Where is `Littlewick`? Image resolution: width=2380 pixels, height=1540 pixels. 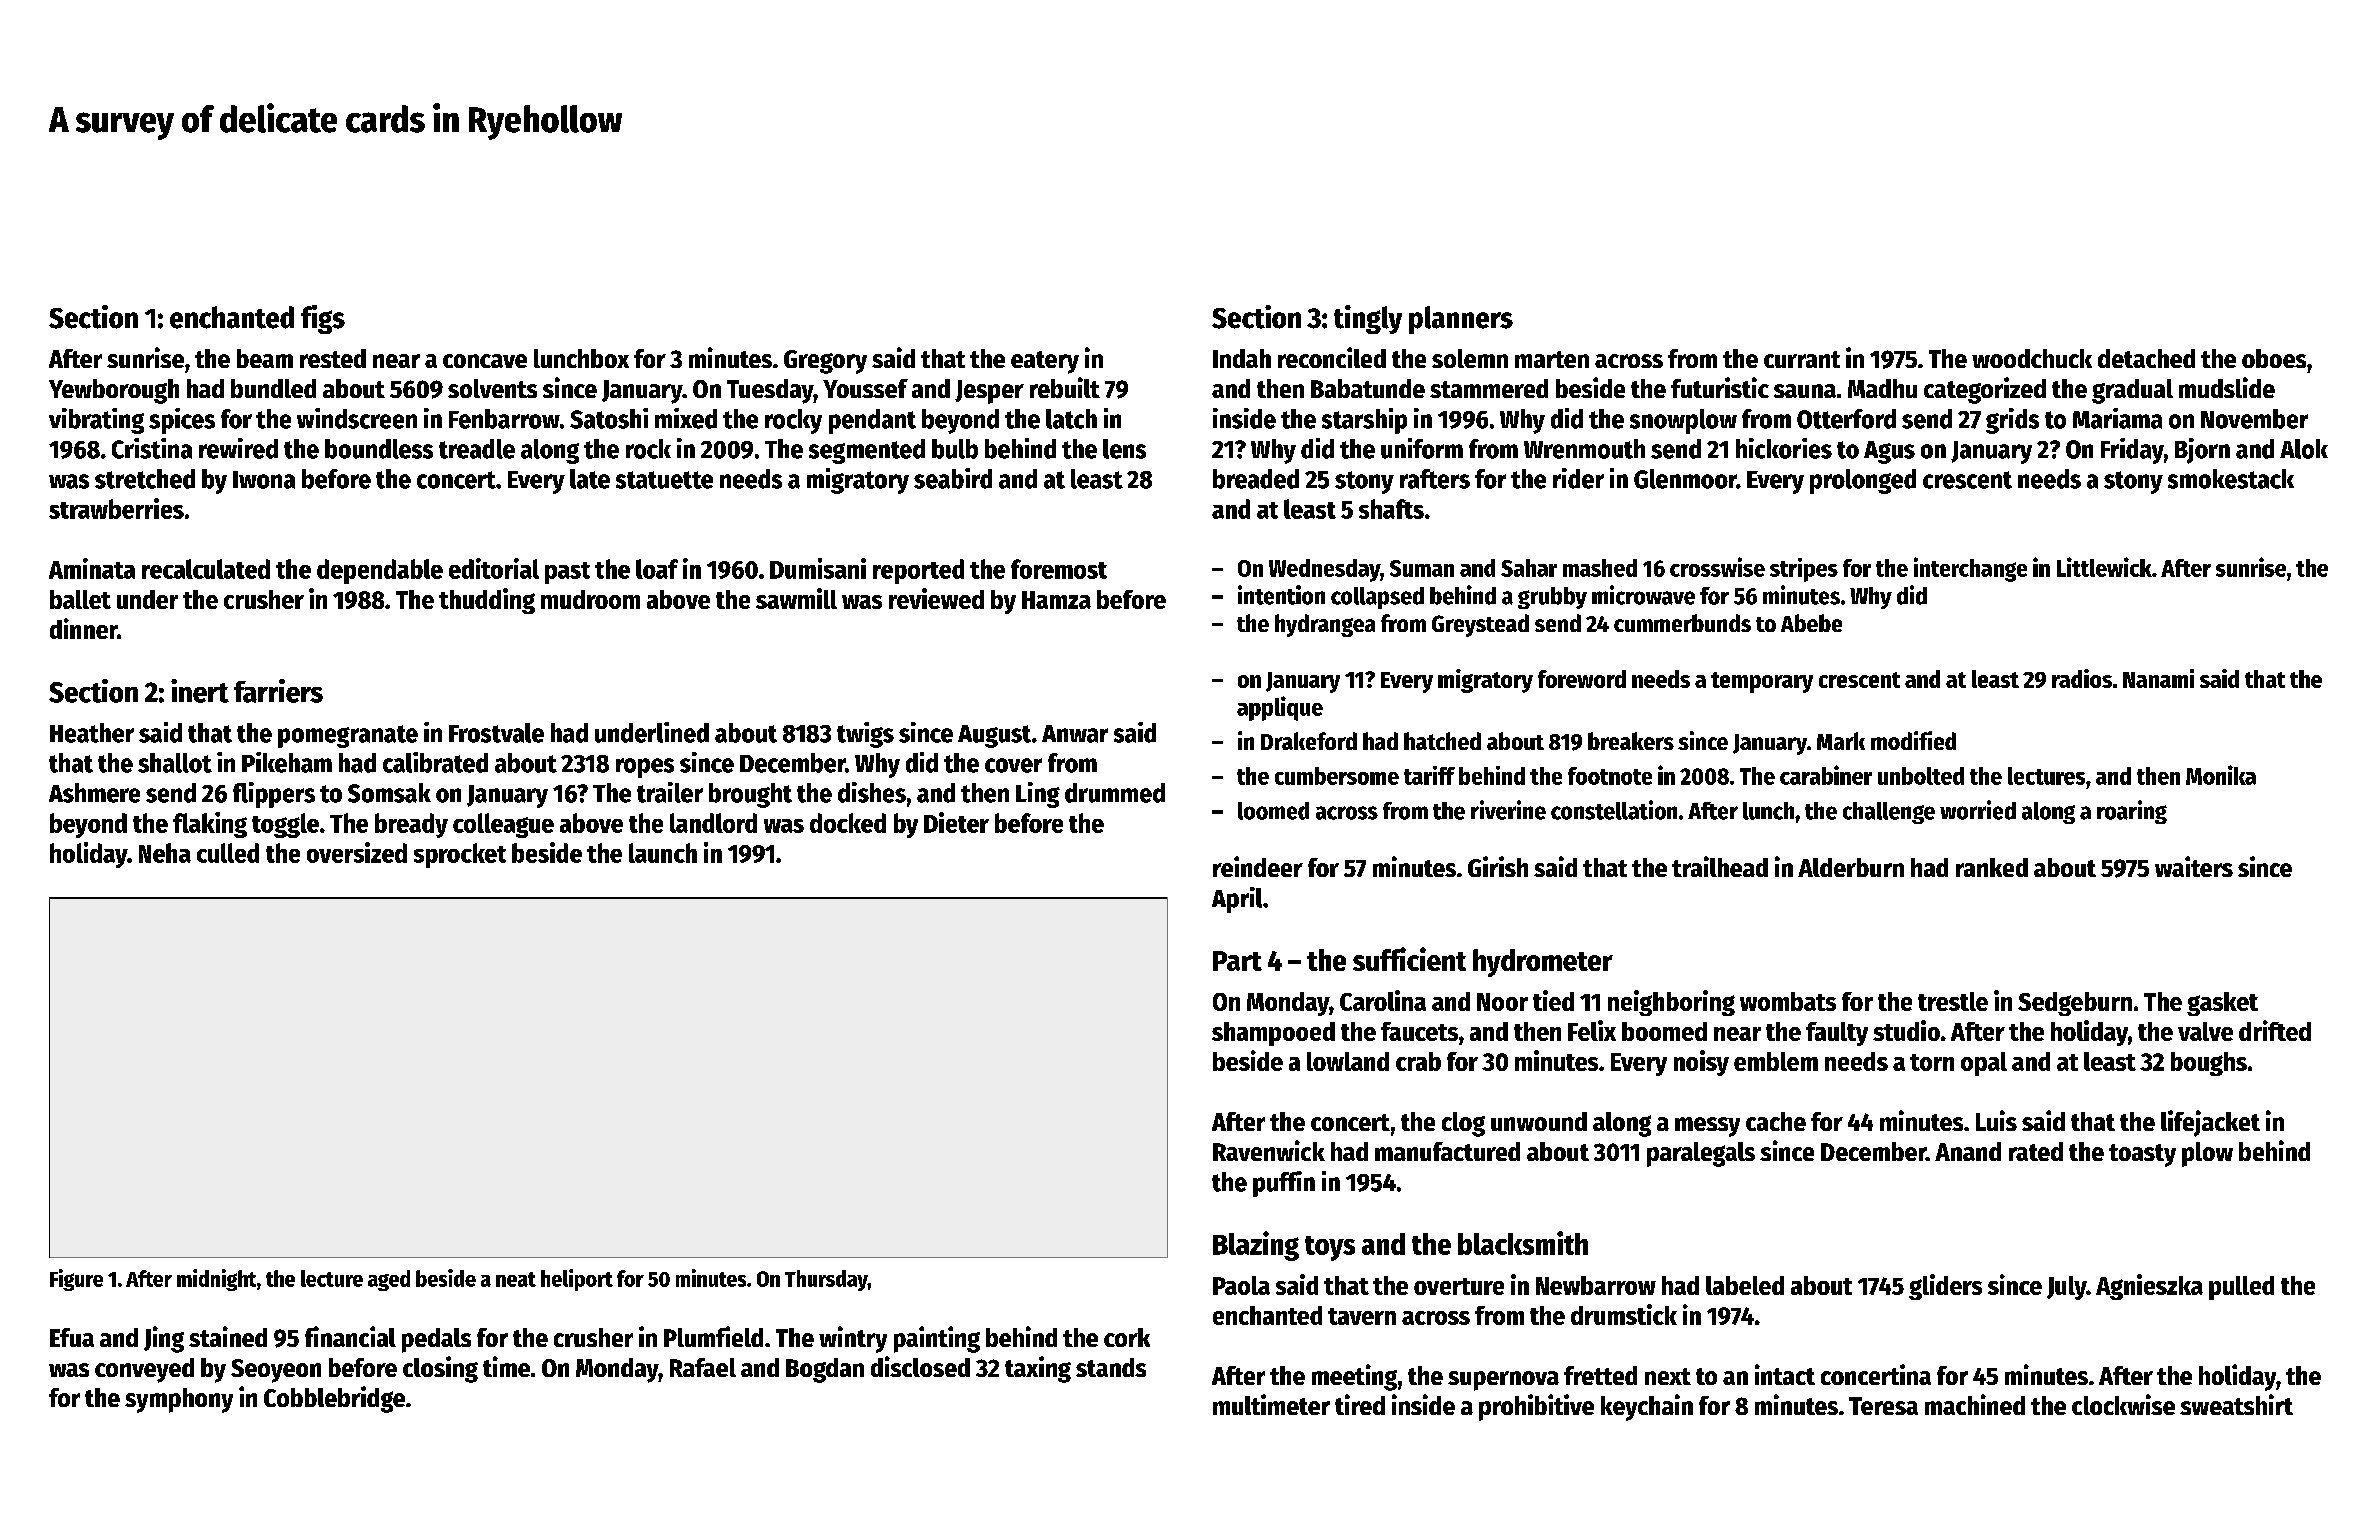 Littlewick is located at coordinates (2104, 567).
